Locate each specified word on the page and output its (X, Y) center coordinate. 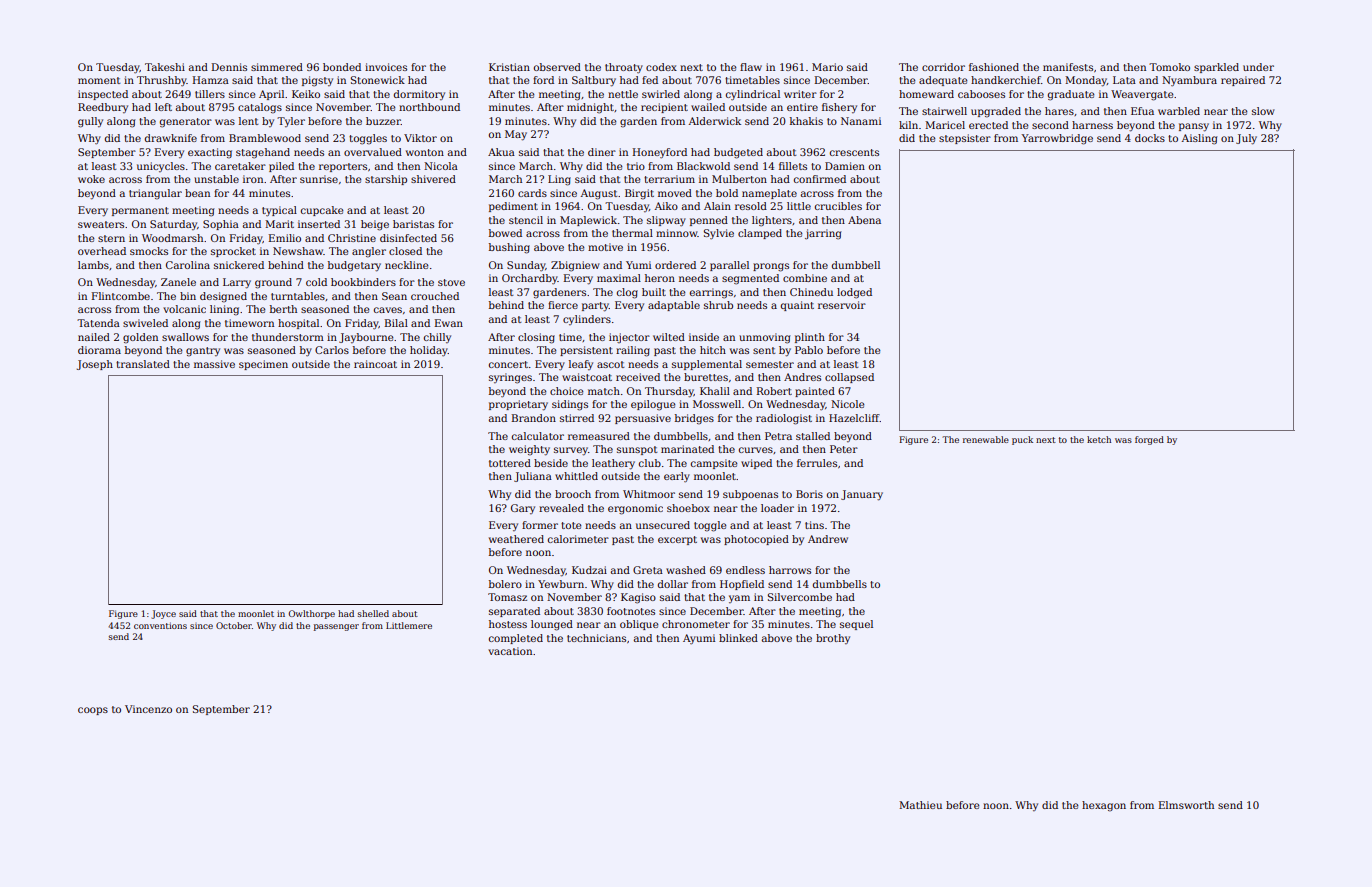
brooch (573, 494)
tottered (510, 463)
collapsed (849, 378)
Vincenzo (148, 709)
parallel (729, 266)
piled (281, 167)
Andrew (828, 539)
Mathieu (920, 805)
